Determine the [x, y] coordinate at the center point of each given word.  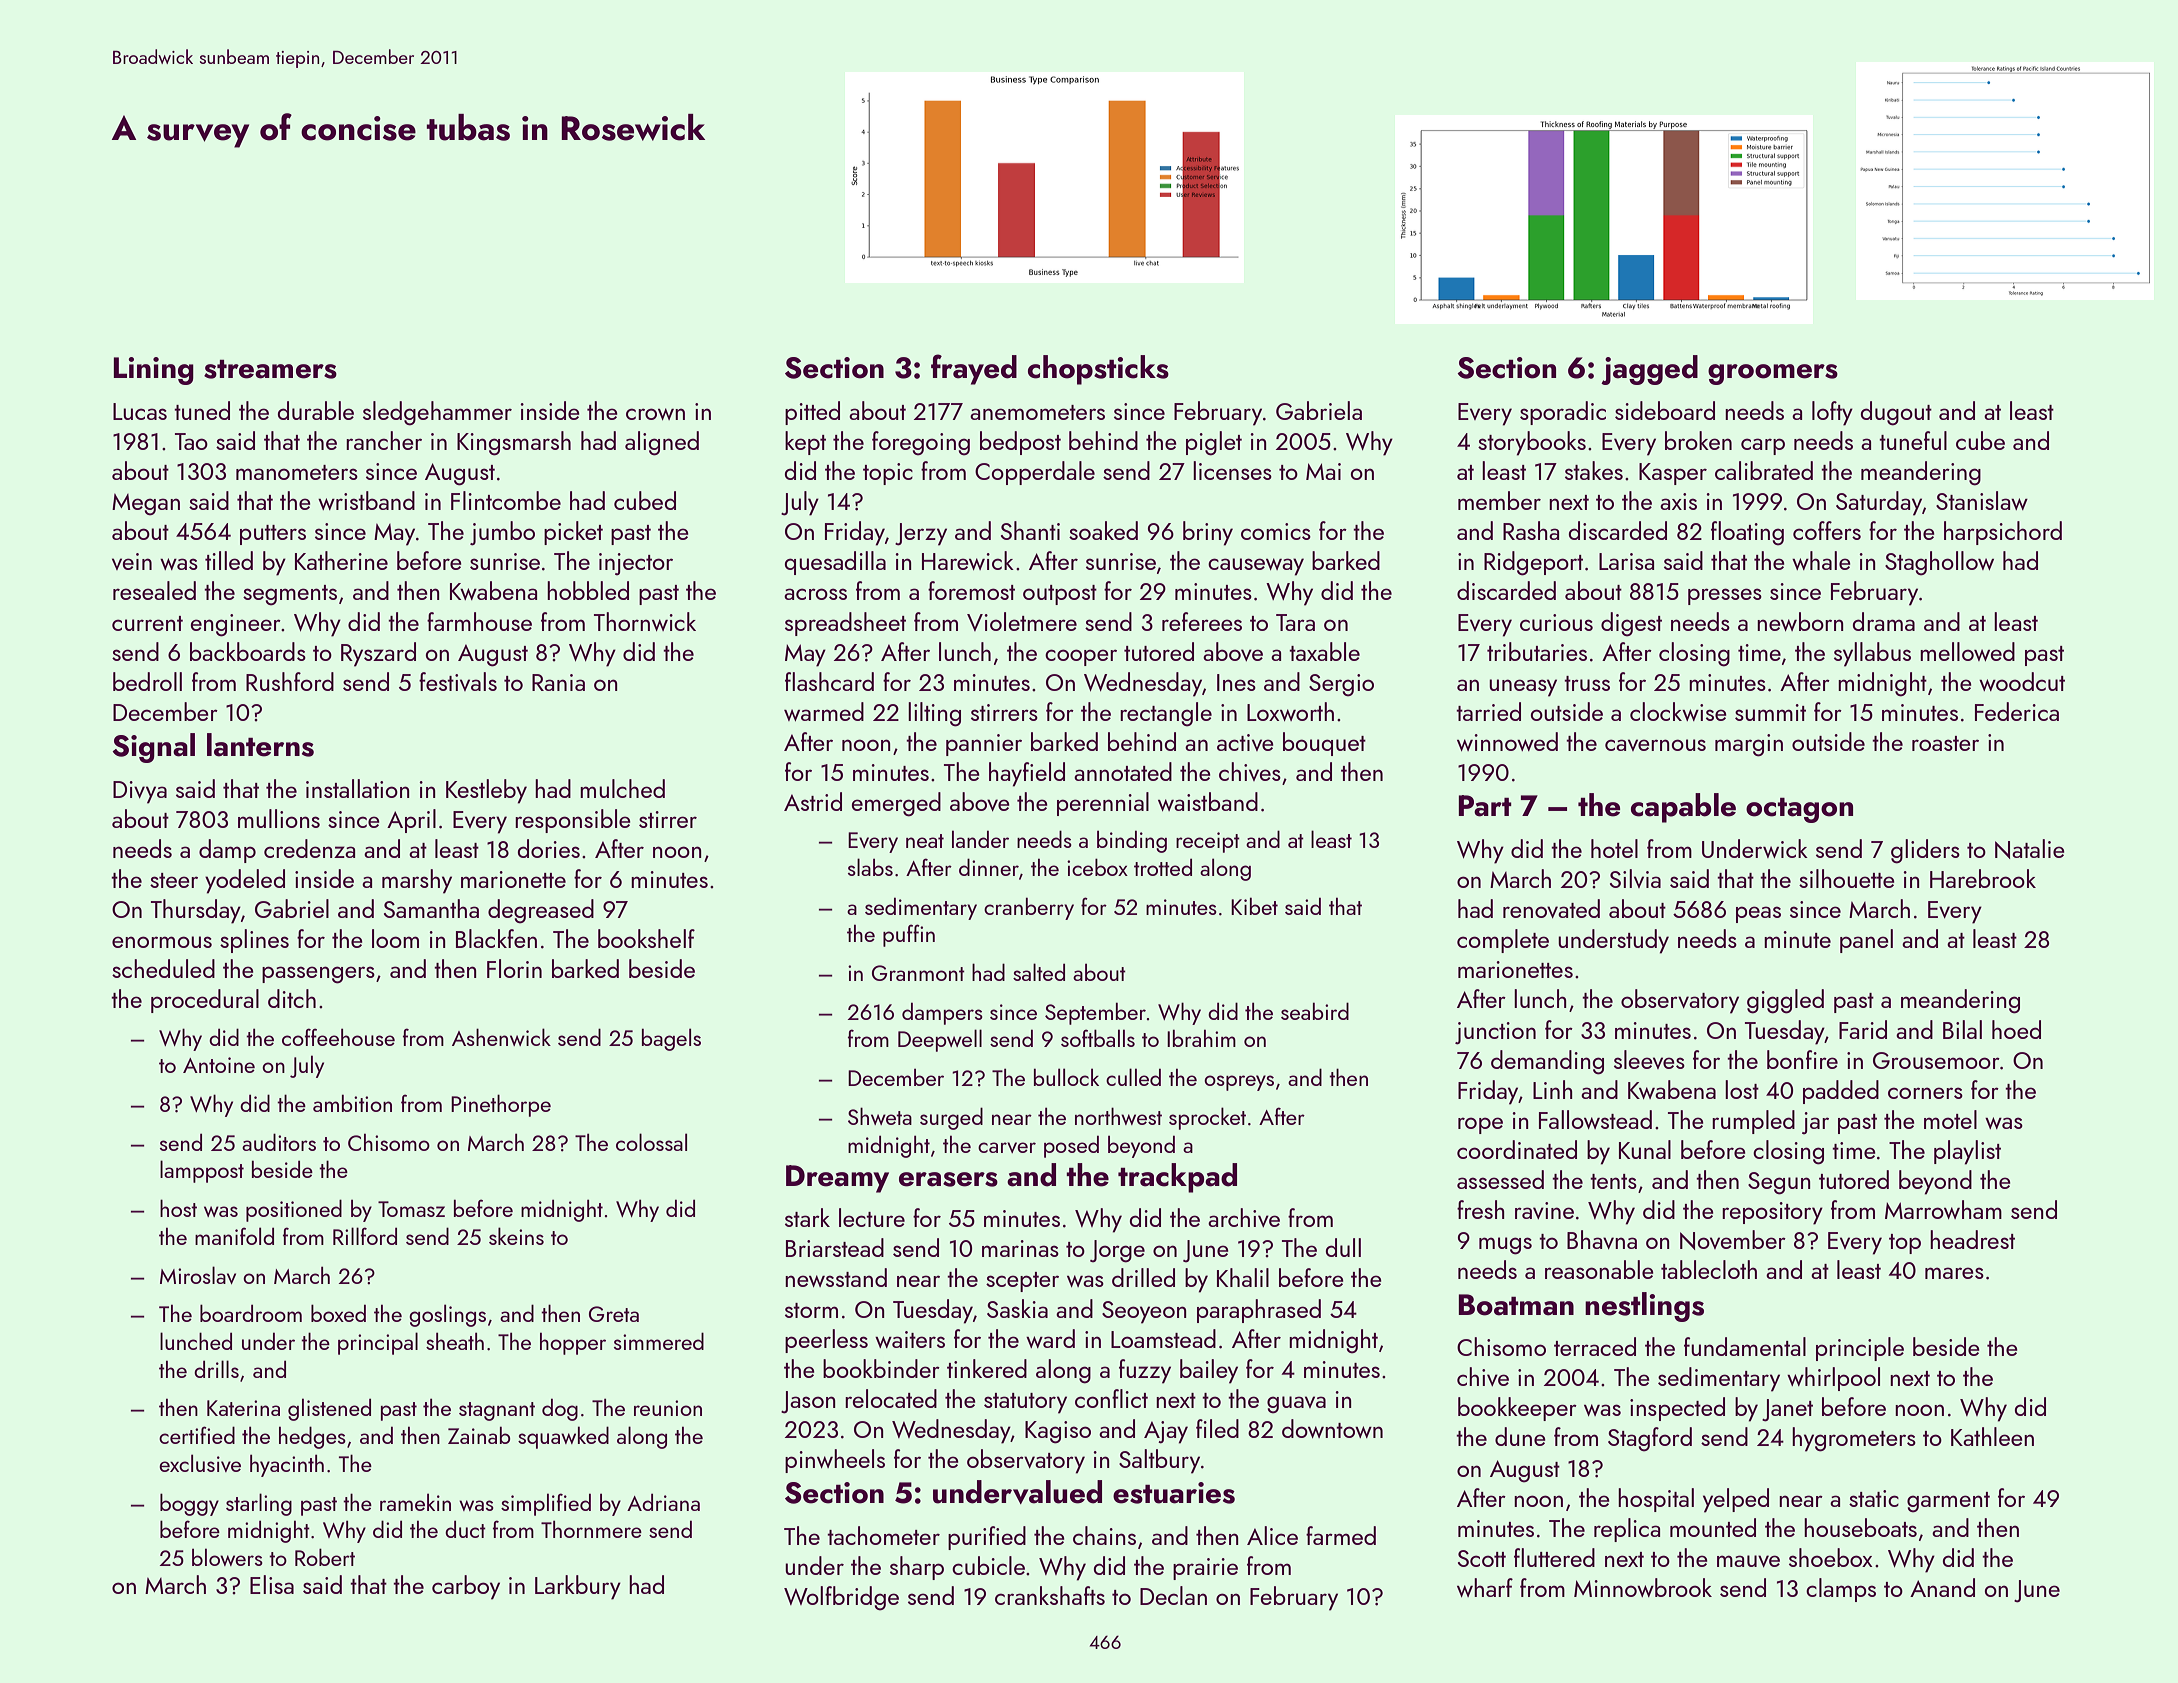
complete [1503, 941]
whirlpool [1833, 1379]
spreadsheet [845, 624]
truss [1587, 683]
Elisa [272, 1584]
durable [316, 410]
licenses [1232, 470]
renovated [1551, 908]
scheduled [163, 968]
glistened [329, 1409]
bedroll [147, 681]
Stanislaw [1982, 500]
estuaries [1174, 1493]
